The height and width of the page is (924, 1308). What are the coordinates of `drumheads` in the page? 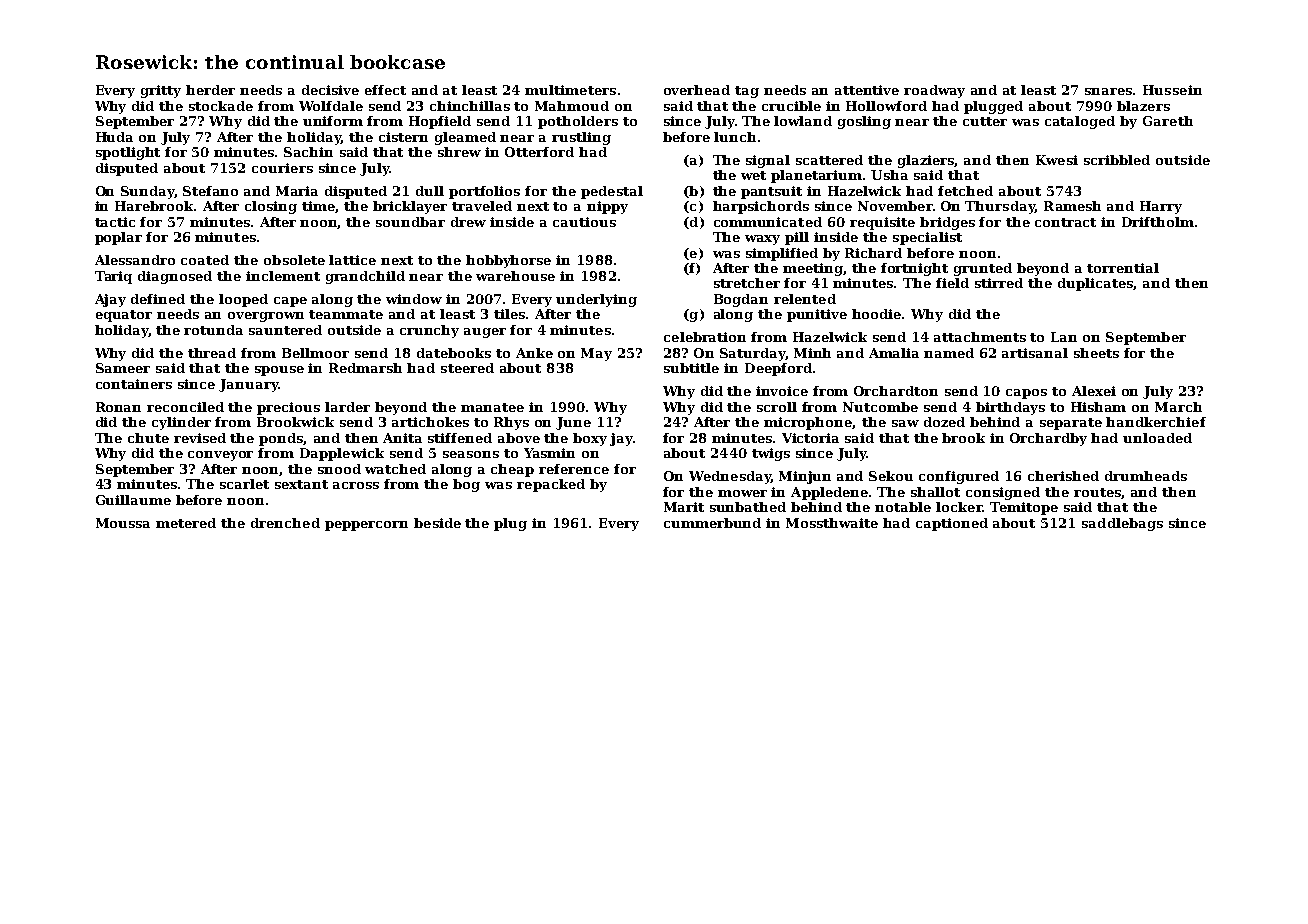 It's located at (1146, 476).
